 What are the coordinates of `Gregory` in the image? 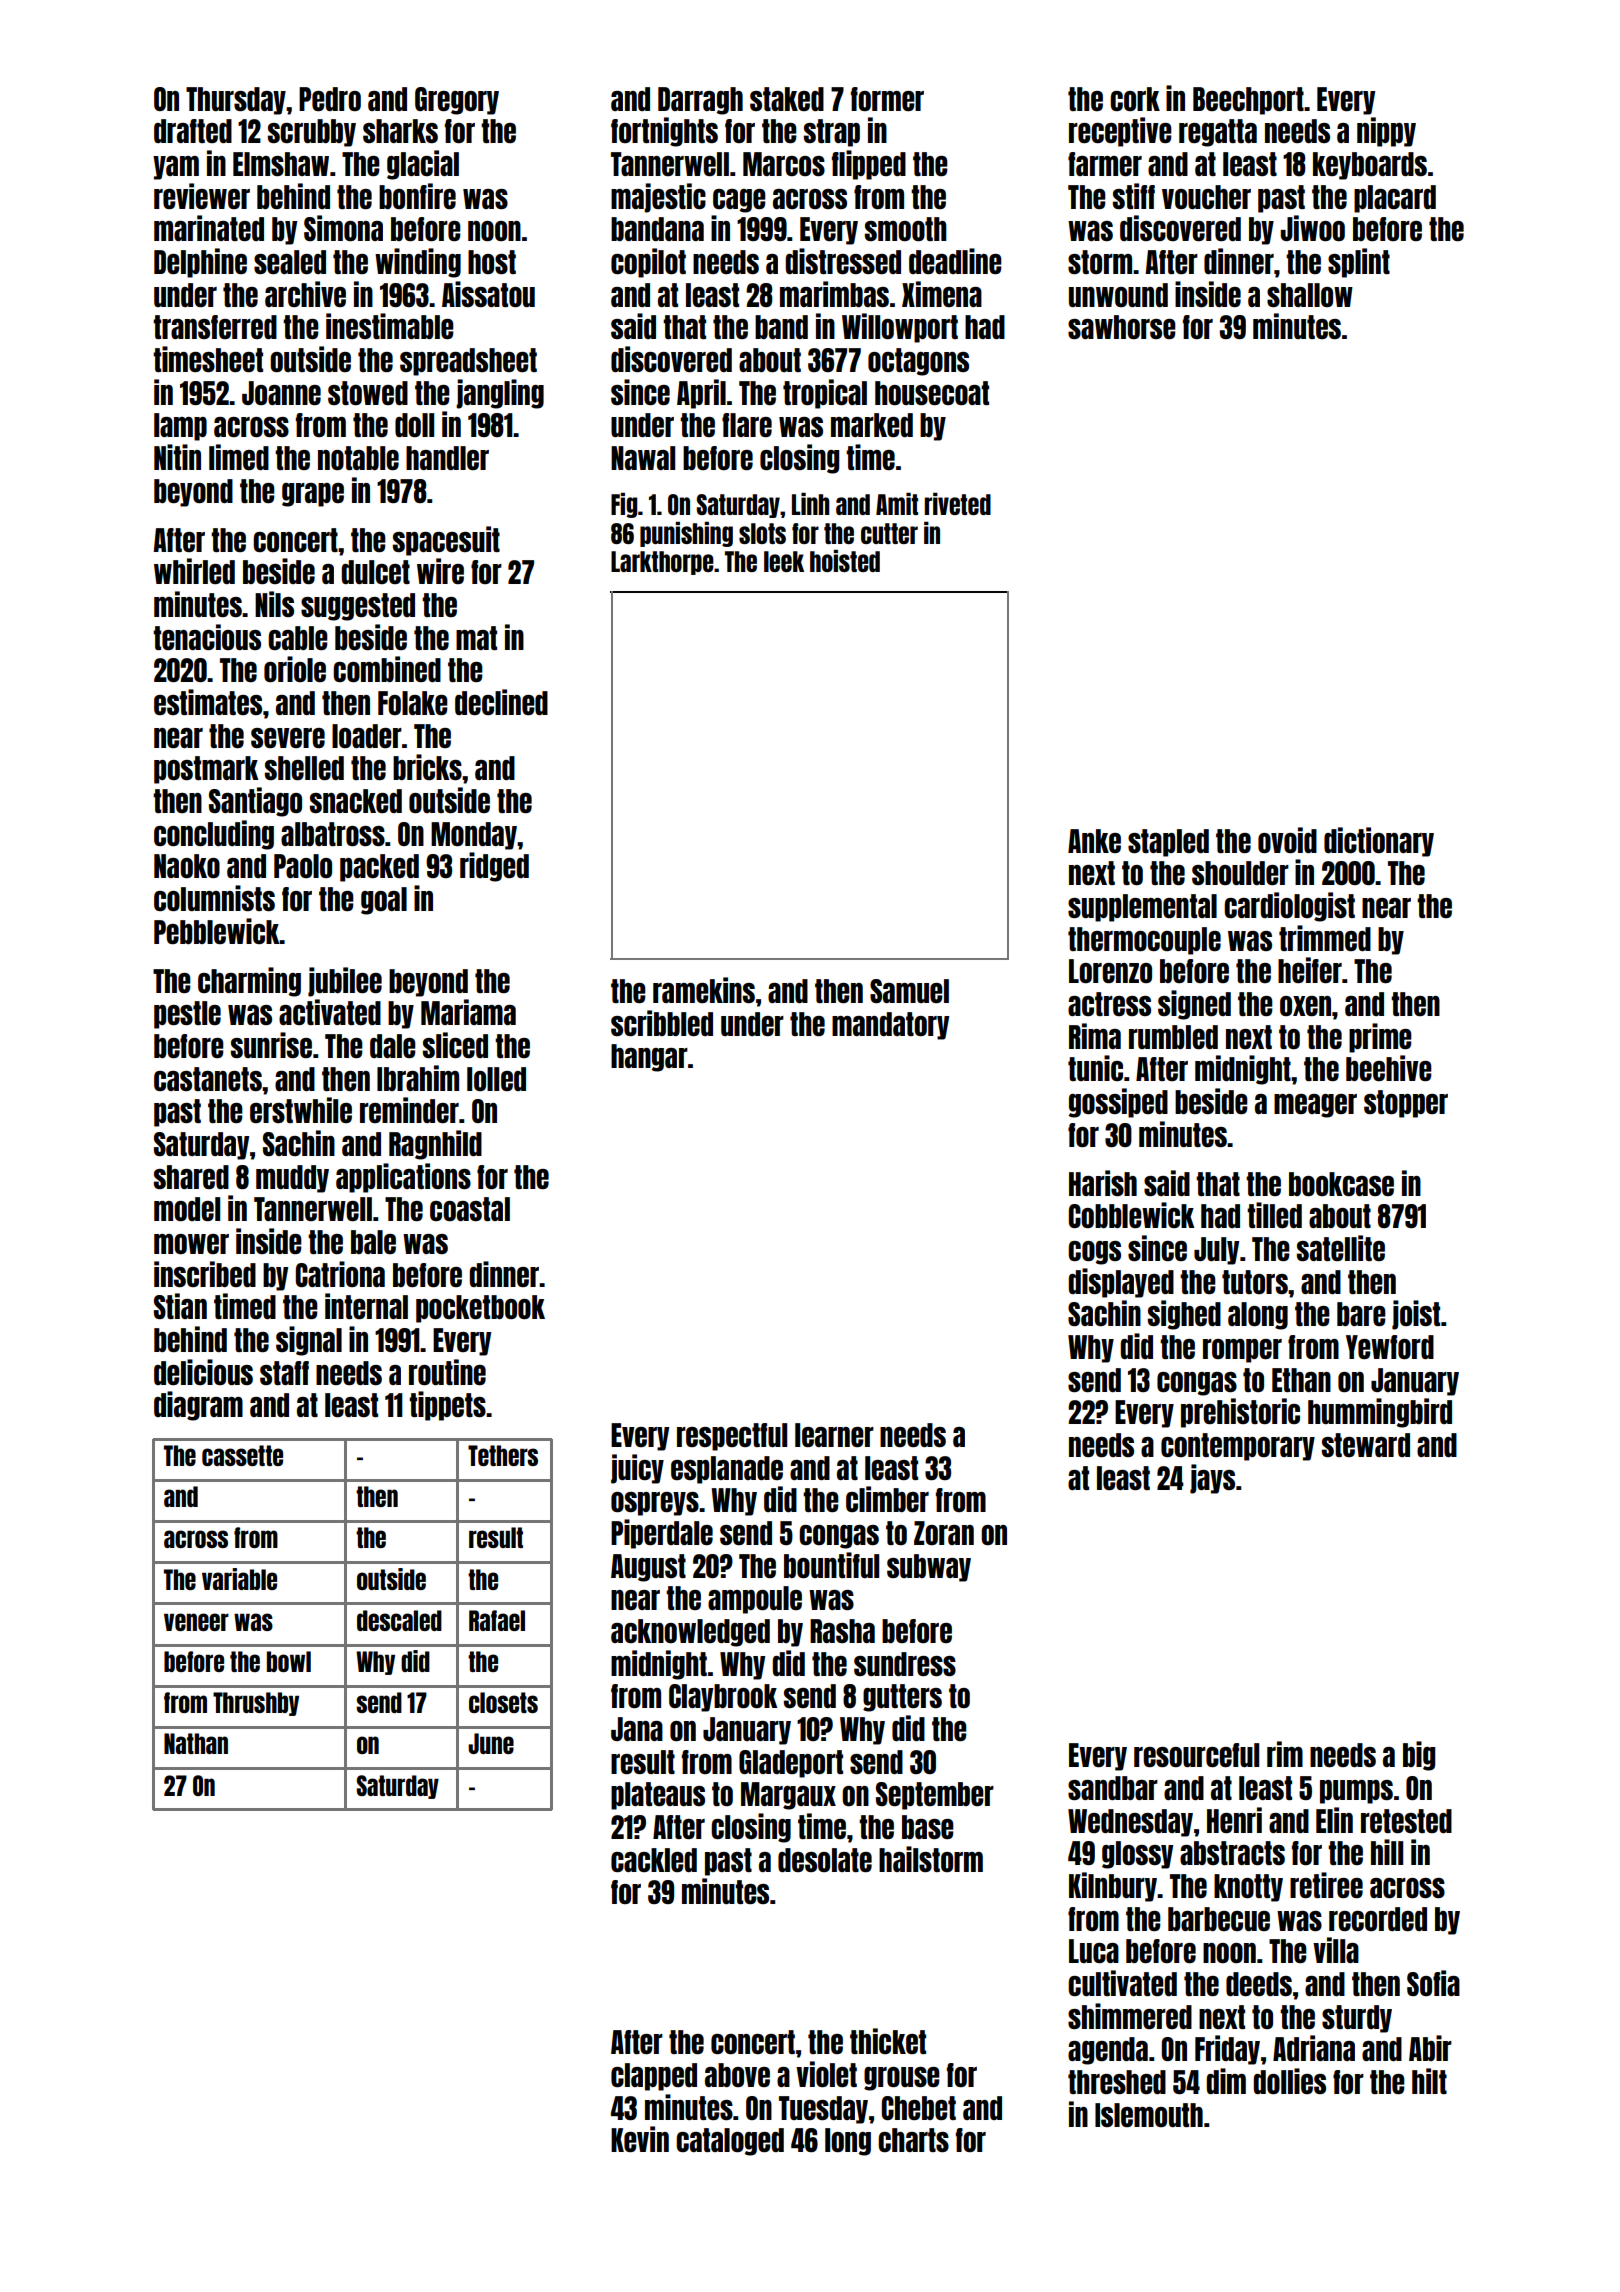 It's located at (457, 101).
